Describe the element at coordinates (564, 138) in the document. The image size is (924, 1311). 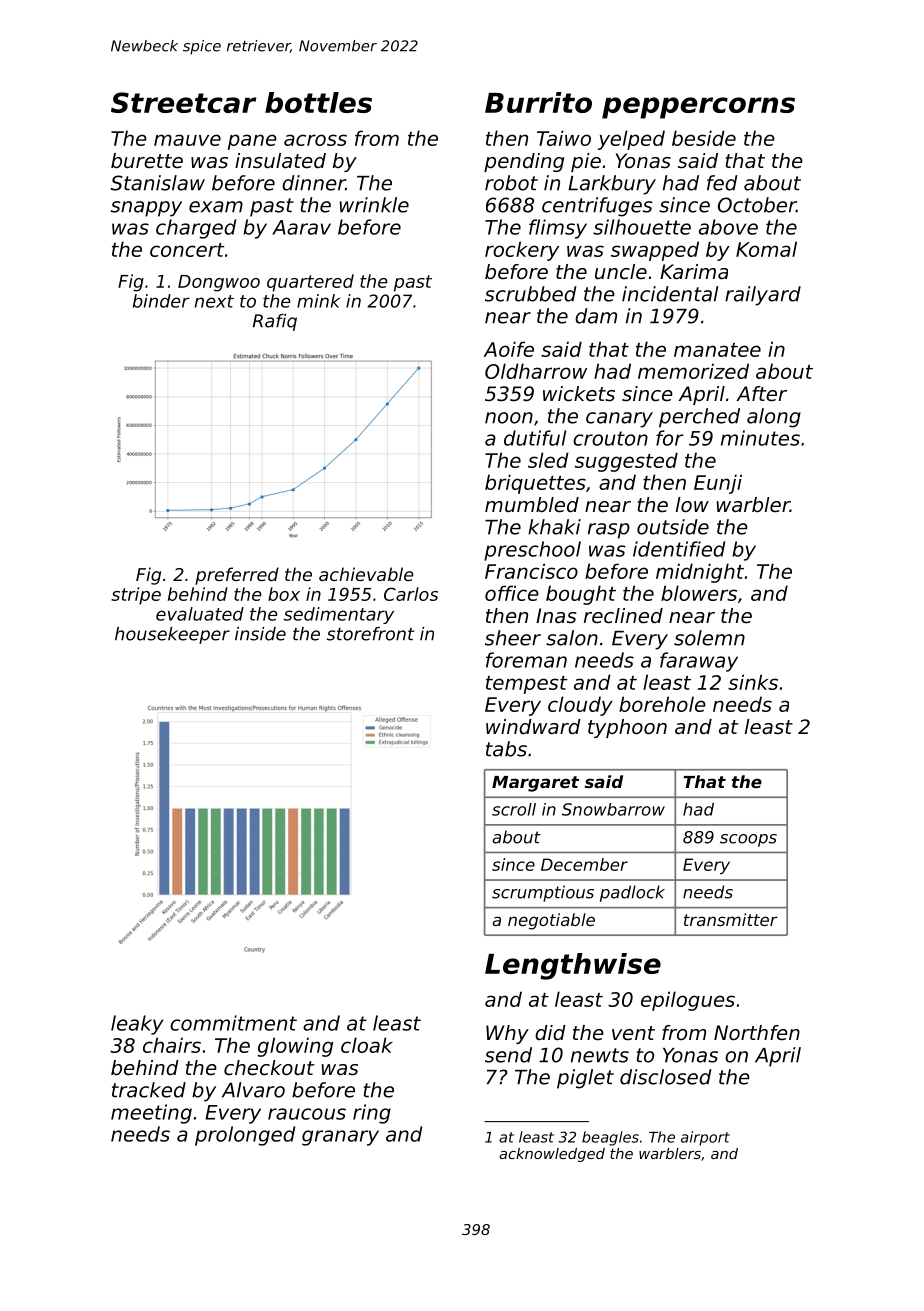
I see `Taiwo` at that location.
